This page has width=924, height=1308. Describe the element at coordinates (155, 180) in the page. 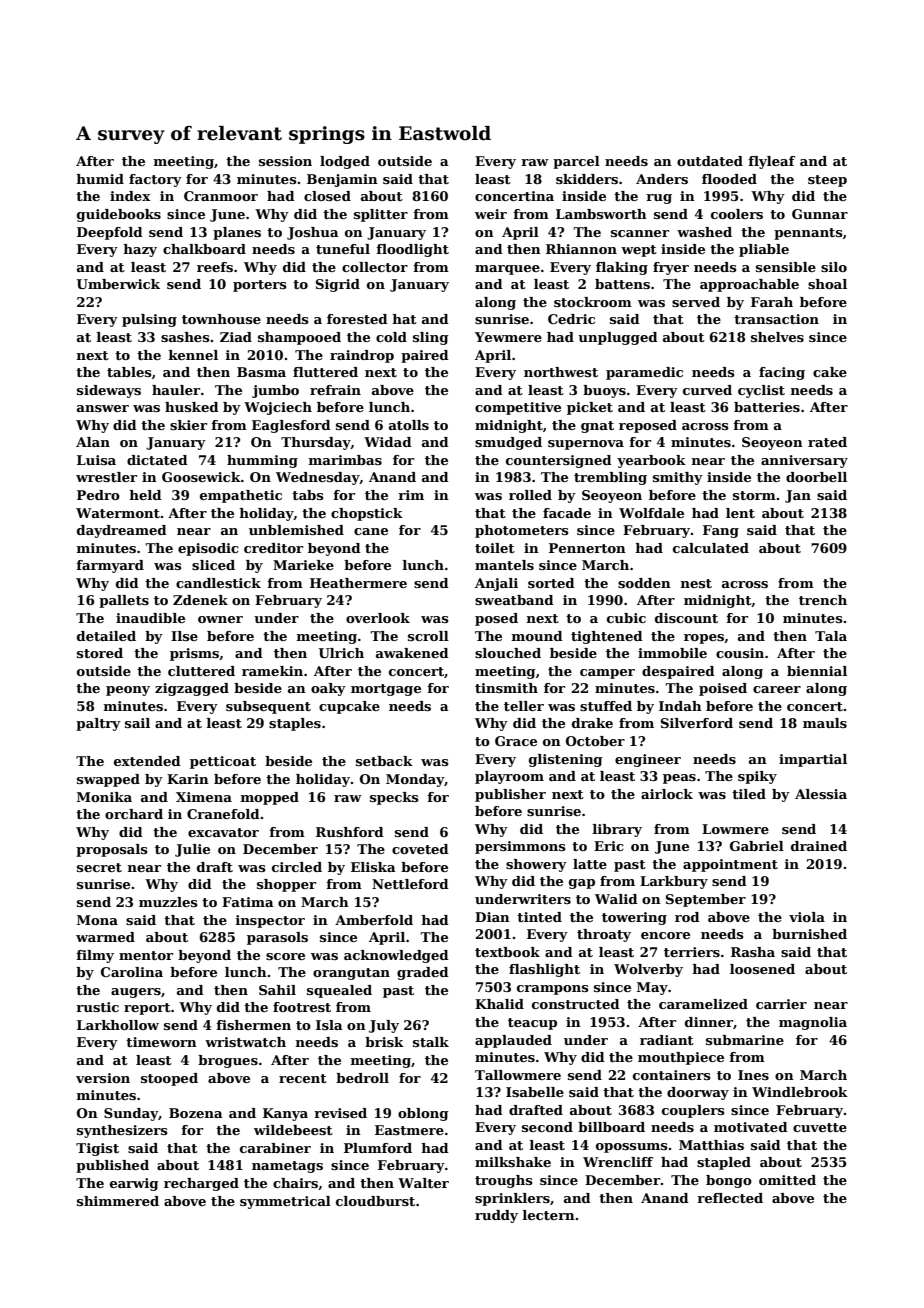

I see `factory` at that location.
